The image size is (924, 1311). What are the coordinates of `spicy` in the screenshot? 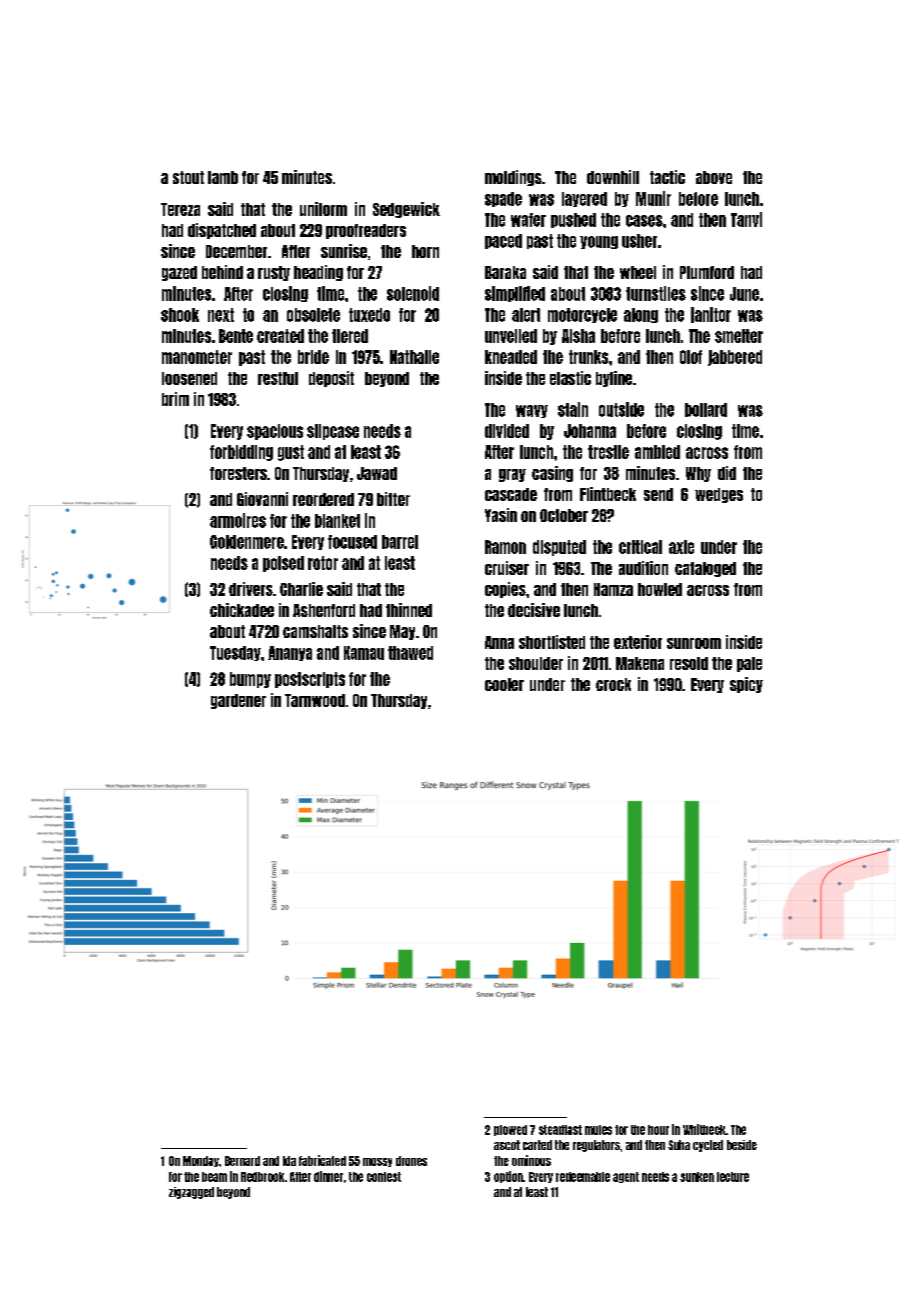 It's located at (746, 685).
